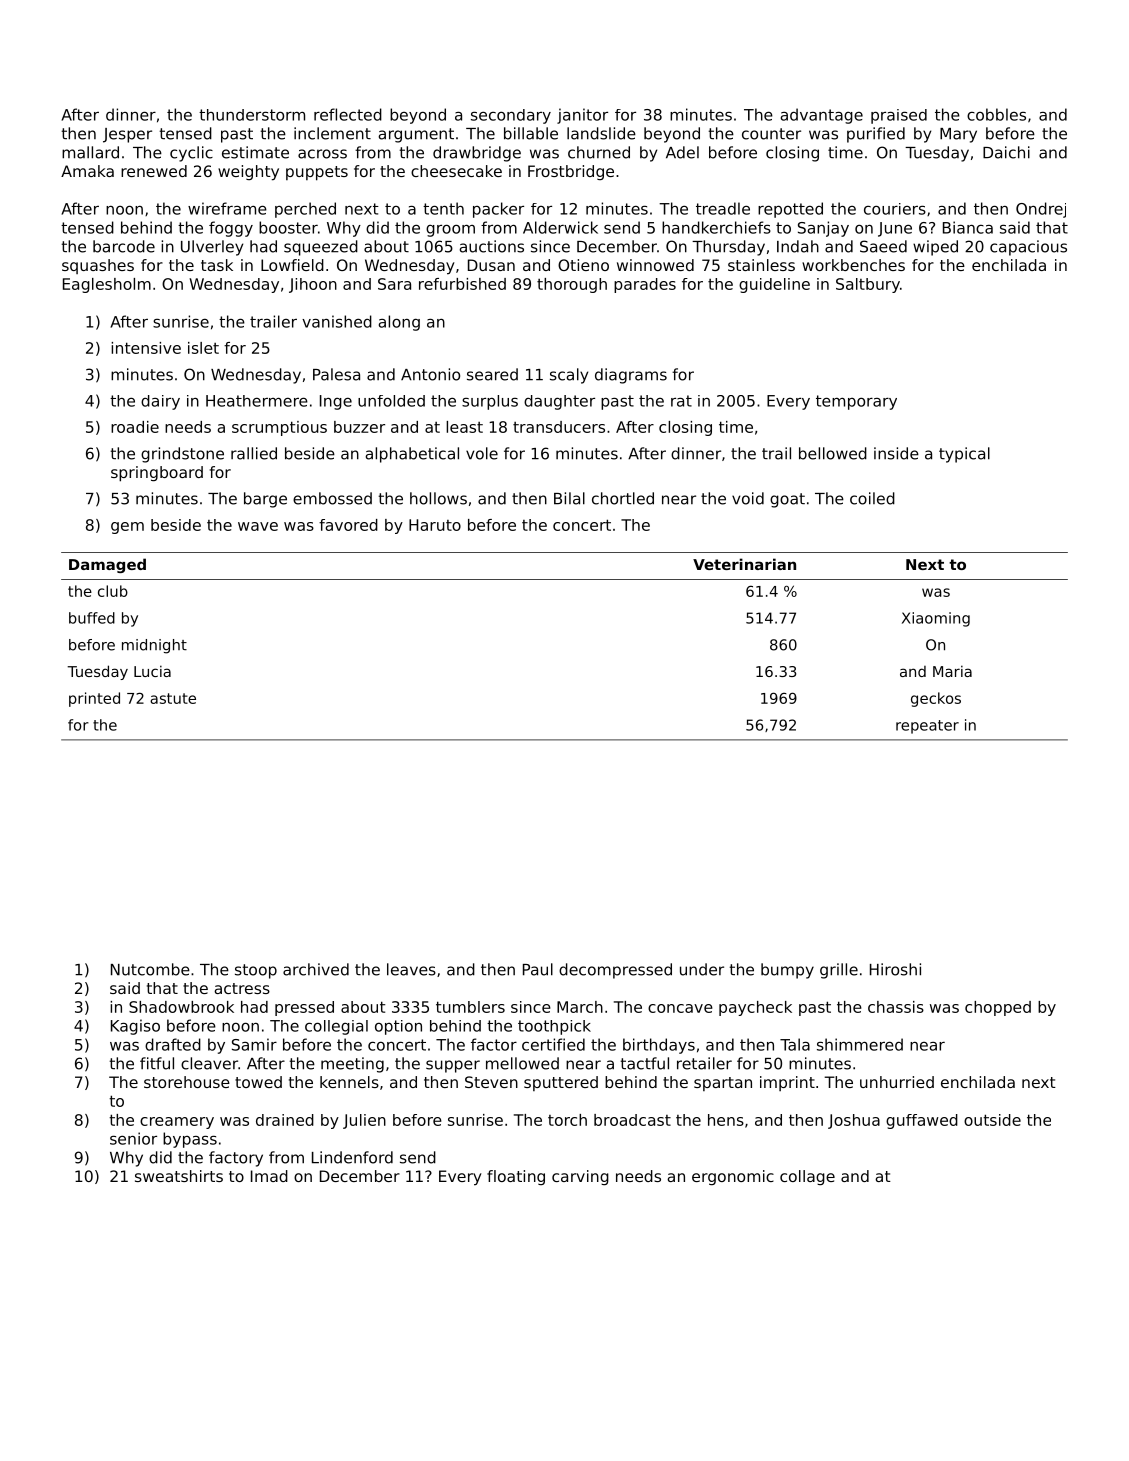 The width and height of the image is (1129, 1461). Describe the element at coordinates (774, 285) in the image. I see `guideline` at that location.
